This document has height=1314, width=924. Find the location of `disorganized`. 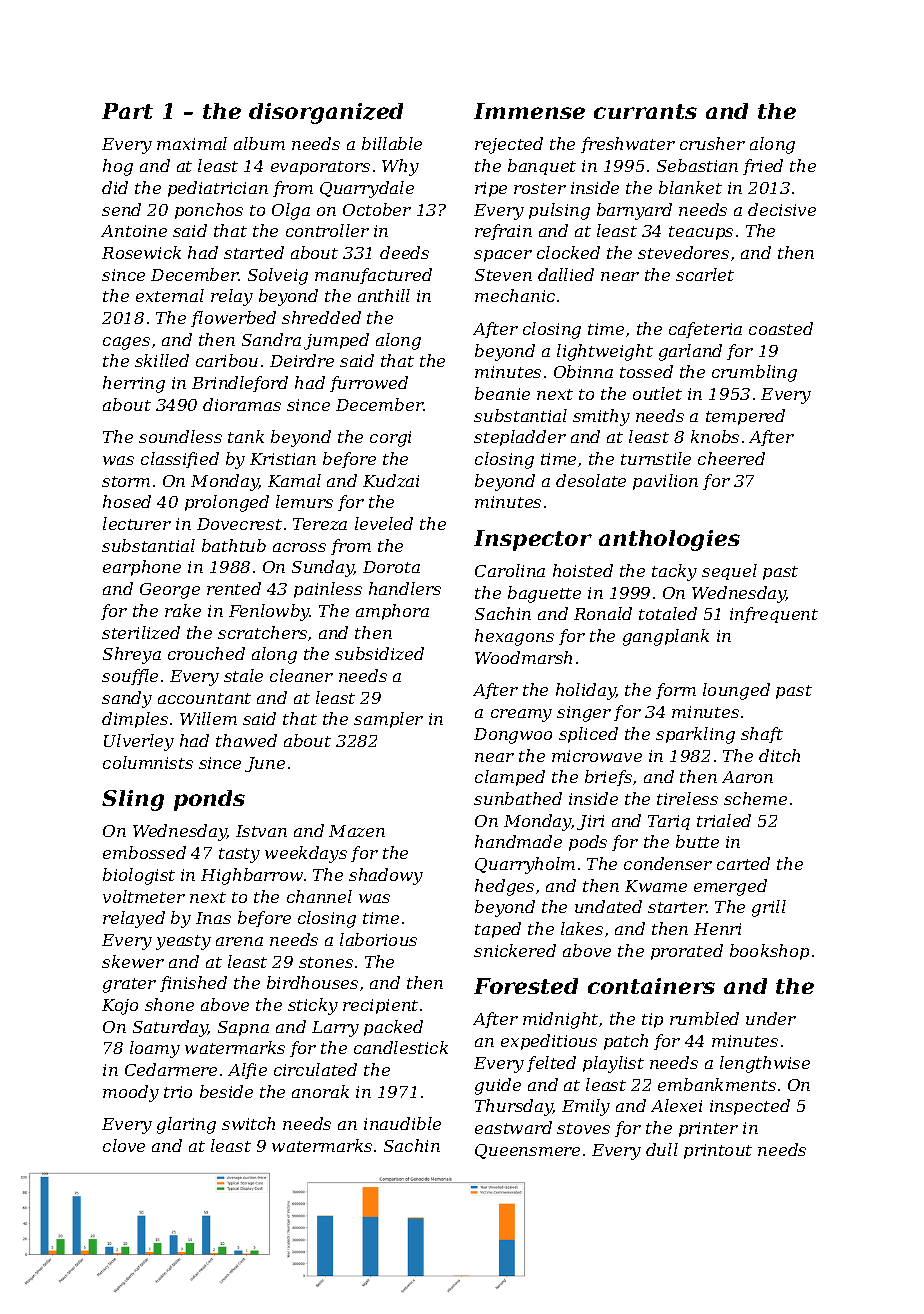

disorganized is located at coordinates (326, 113).
